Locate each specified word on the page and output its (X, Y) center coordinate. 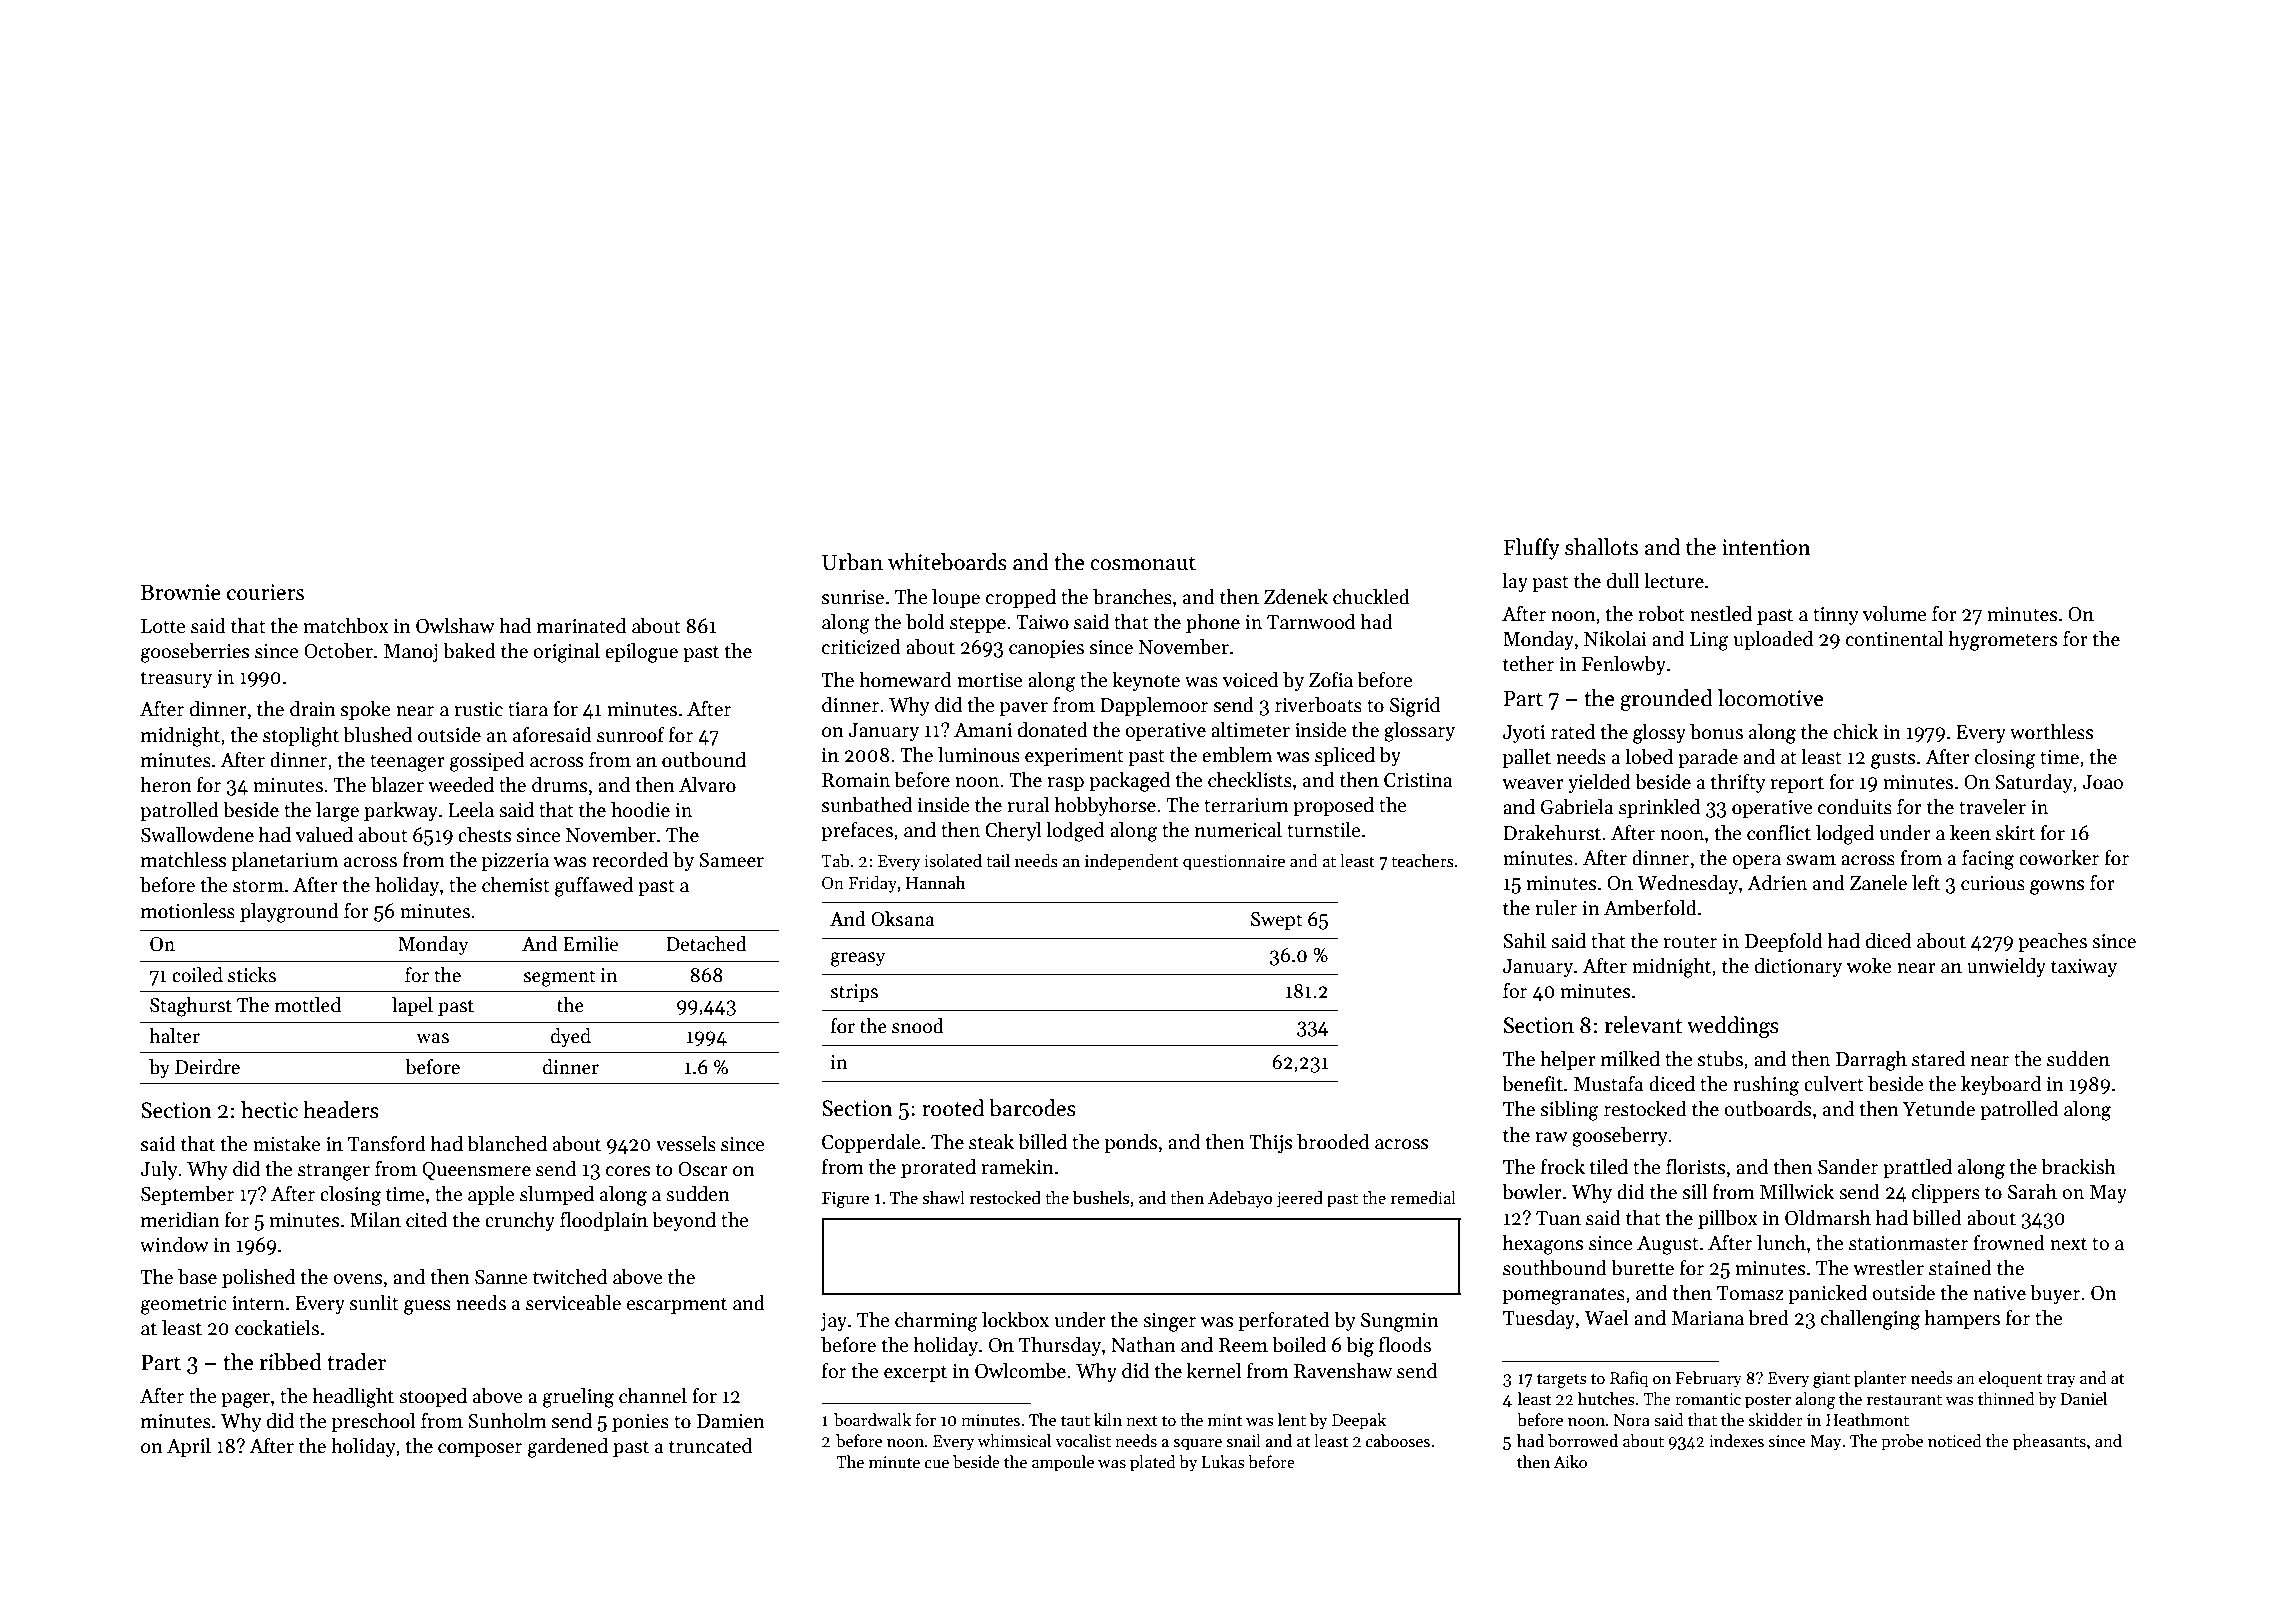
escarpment (677, 1306)
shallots (1601, 547)
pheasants (2049, 1442)
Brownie (181, 592)
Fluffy (1532, 549)
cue (937, 1464)
